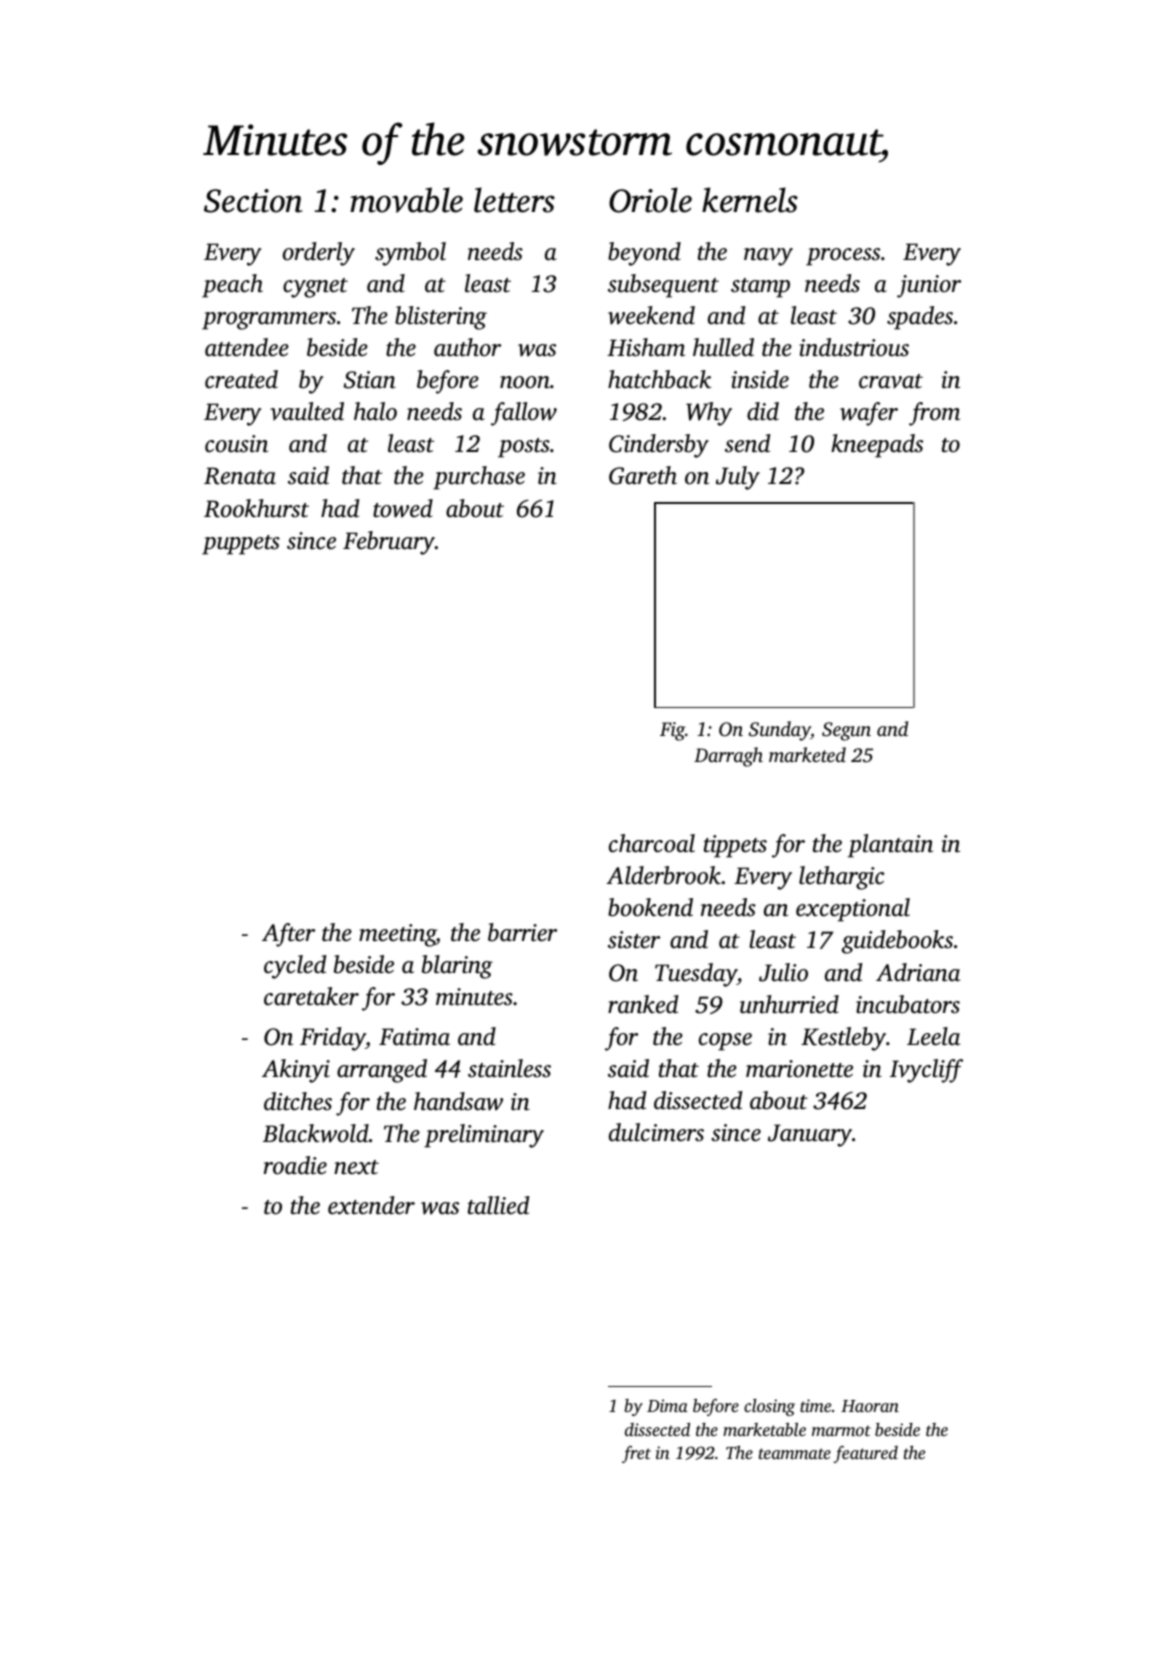 This screenshot has height=1654, width=1165. I want to click on process, so click(843, 257).
